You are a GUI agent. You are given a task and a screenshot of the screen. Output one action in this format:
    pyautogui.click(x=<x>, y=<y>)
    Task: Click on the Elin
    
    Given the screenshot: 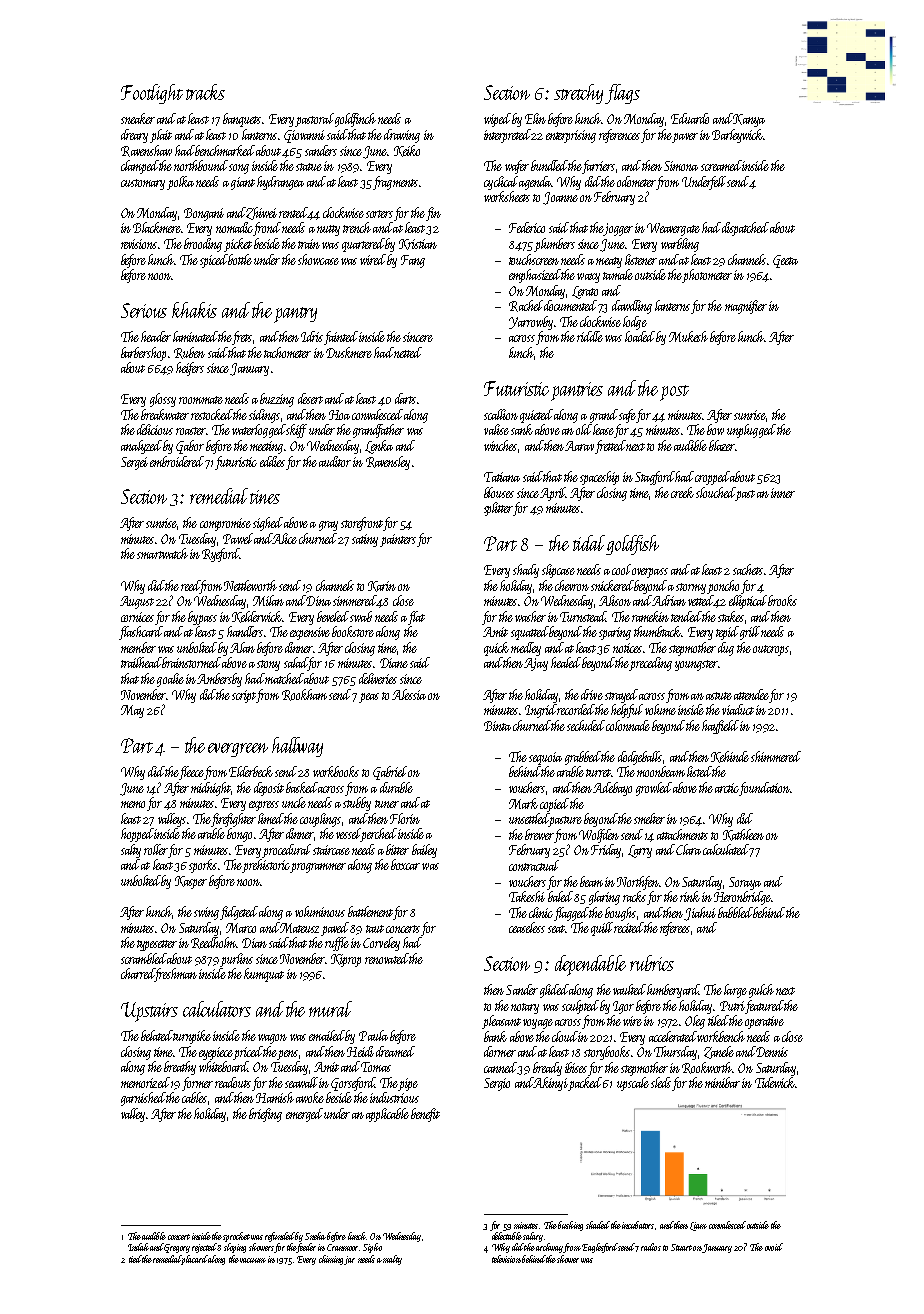 What is the action you would take?
    pyautogui.click(x=535, y=118)
